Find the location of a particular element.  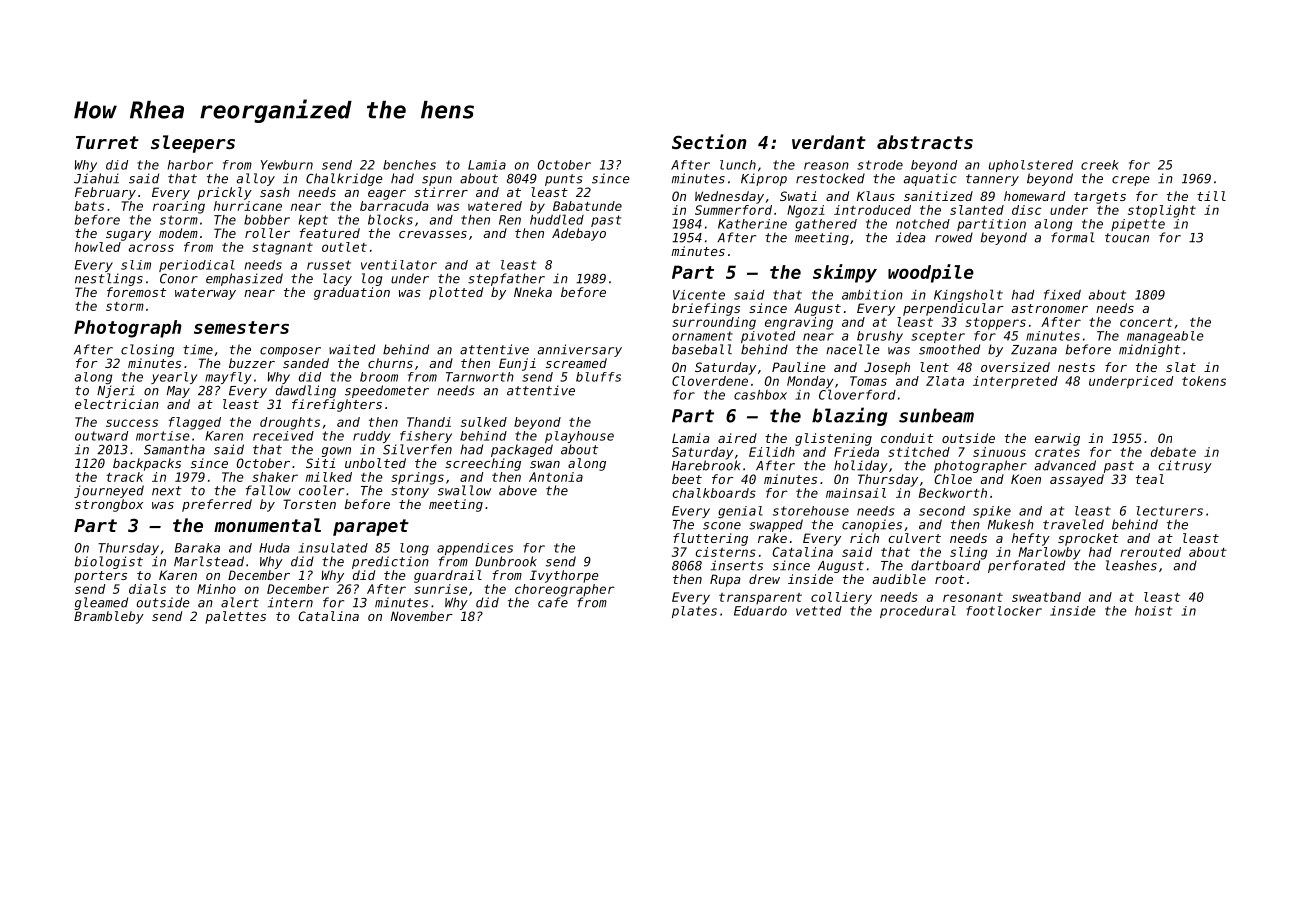

creek is located at coordinates (1100, 165).
